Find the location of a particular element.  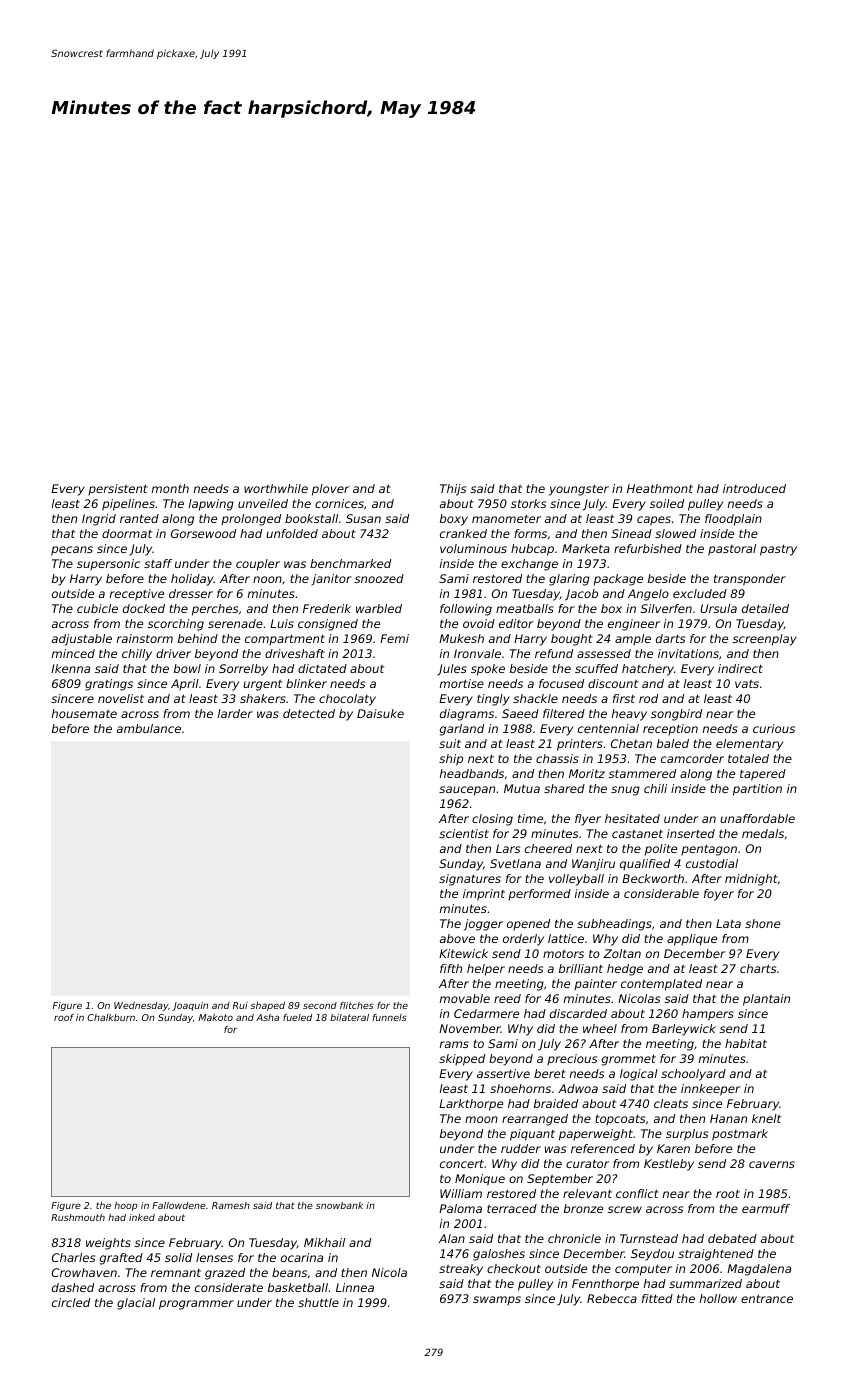

contemplated is located at coordinates (661, 985).
